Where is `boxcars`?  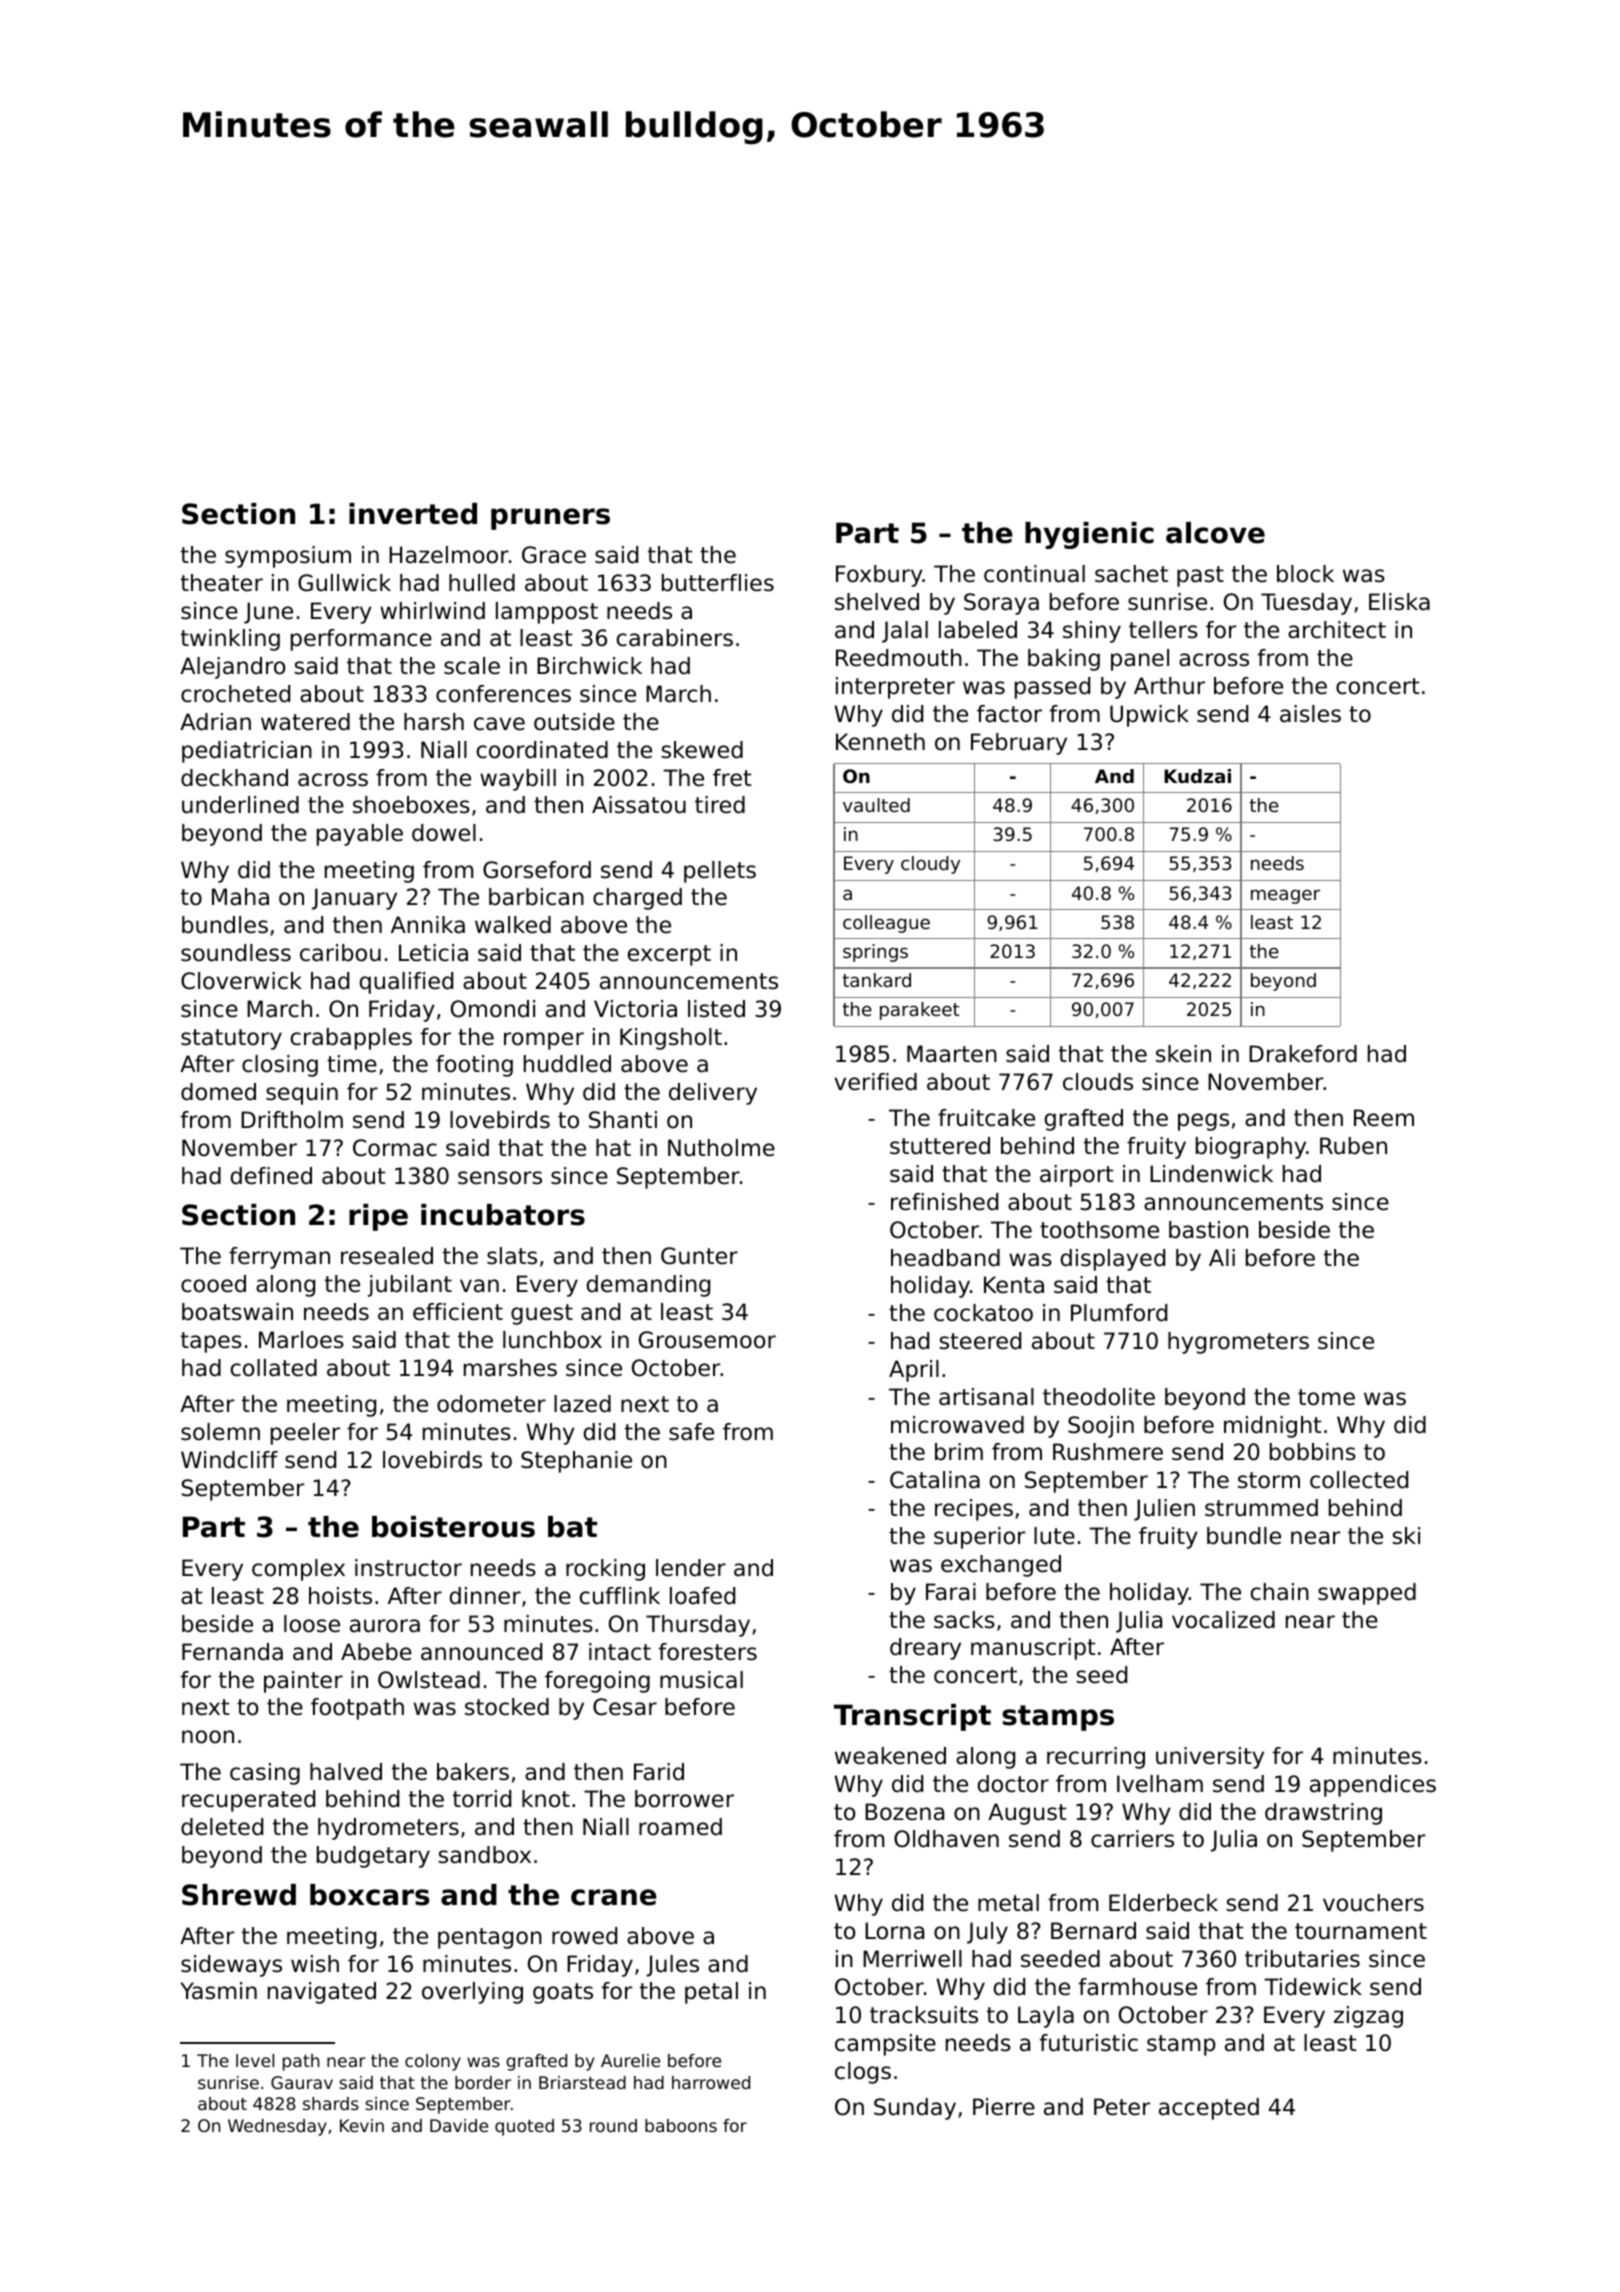 boxcars is located at coordinates (369, 1895).
